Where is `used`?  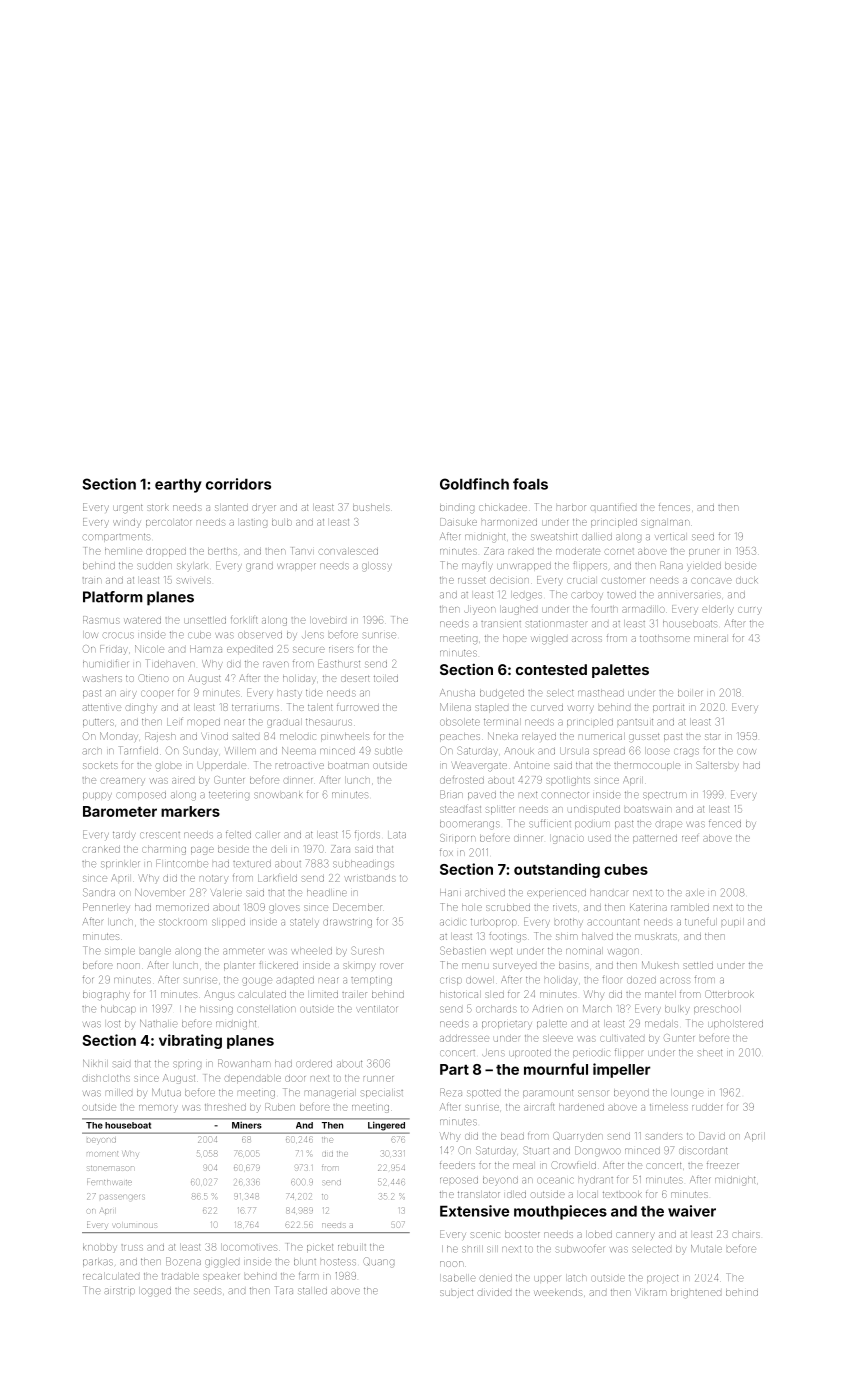
used is located at coordinates (600, 839).
